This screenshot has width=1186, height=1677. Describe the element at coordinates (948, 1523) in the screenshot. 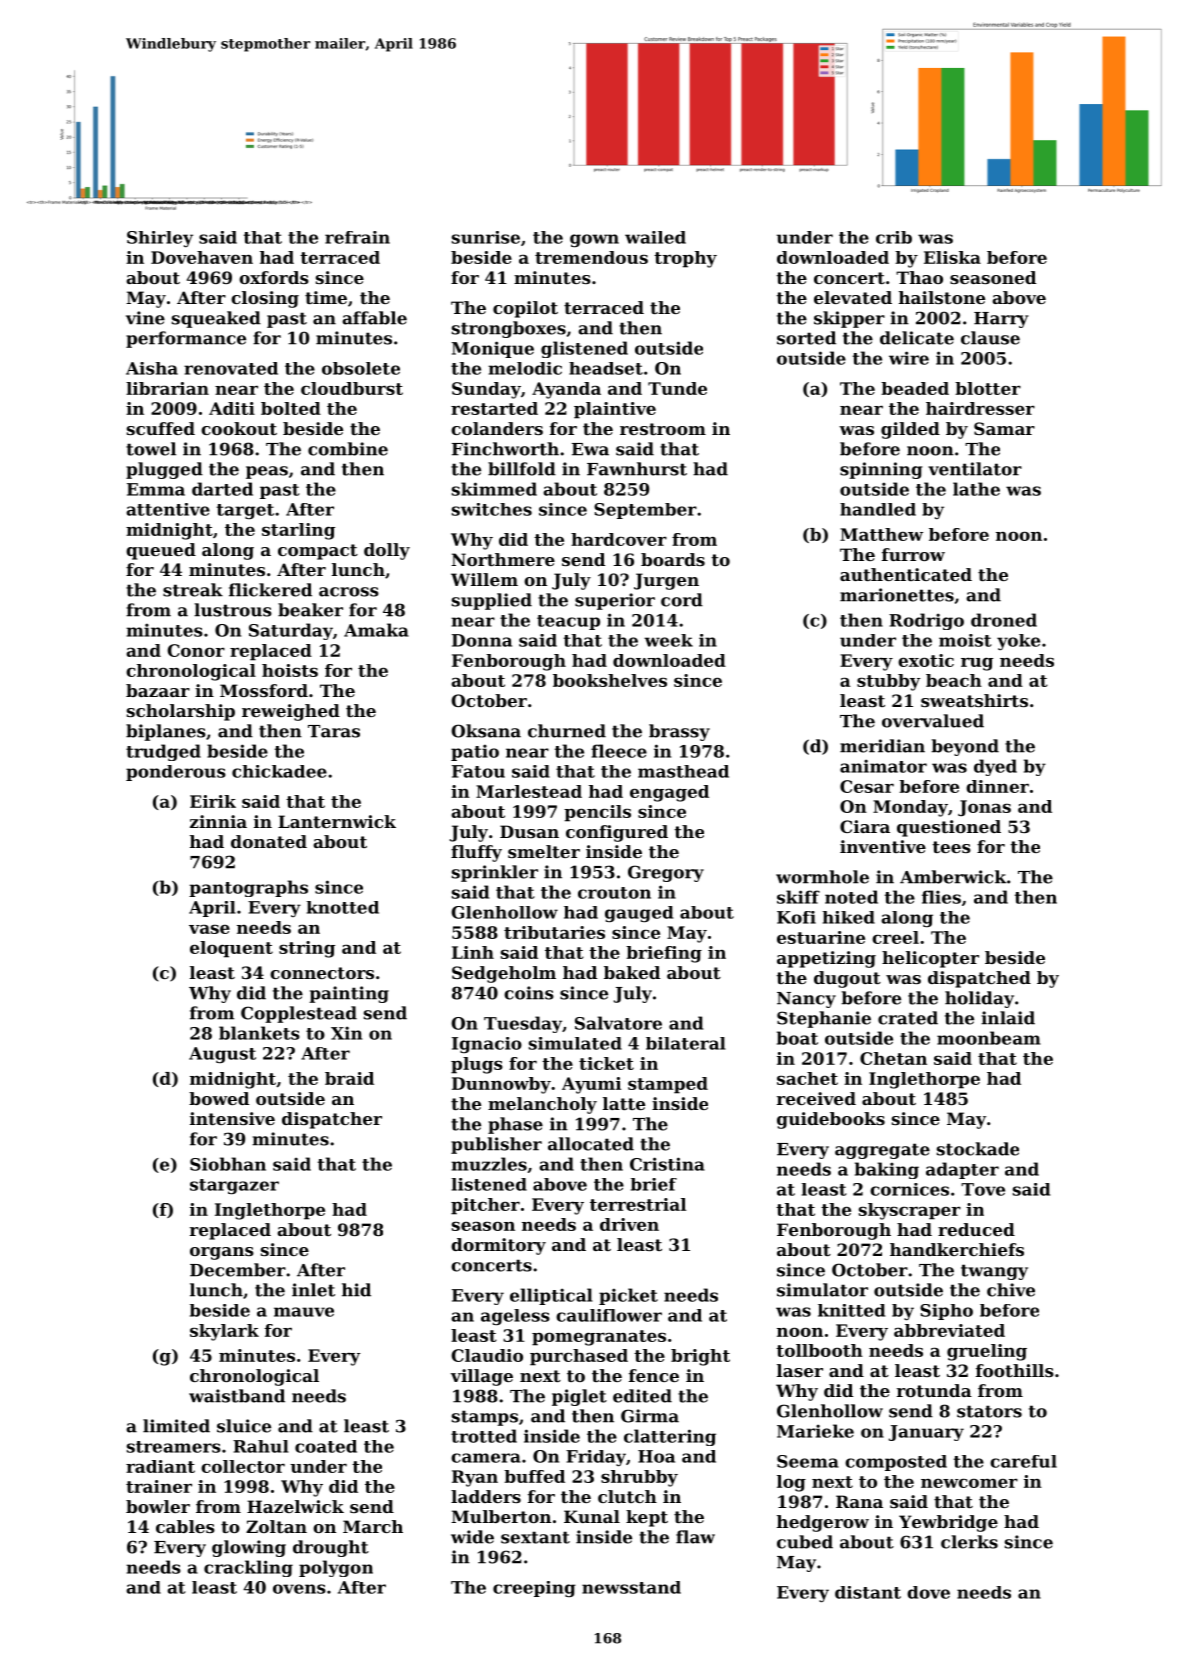

I see `Yewbridge` at that location.
